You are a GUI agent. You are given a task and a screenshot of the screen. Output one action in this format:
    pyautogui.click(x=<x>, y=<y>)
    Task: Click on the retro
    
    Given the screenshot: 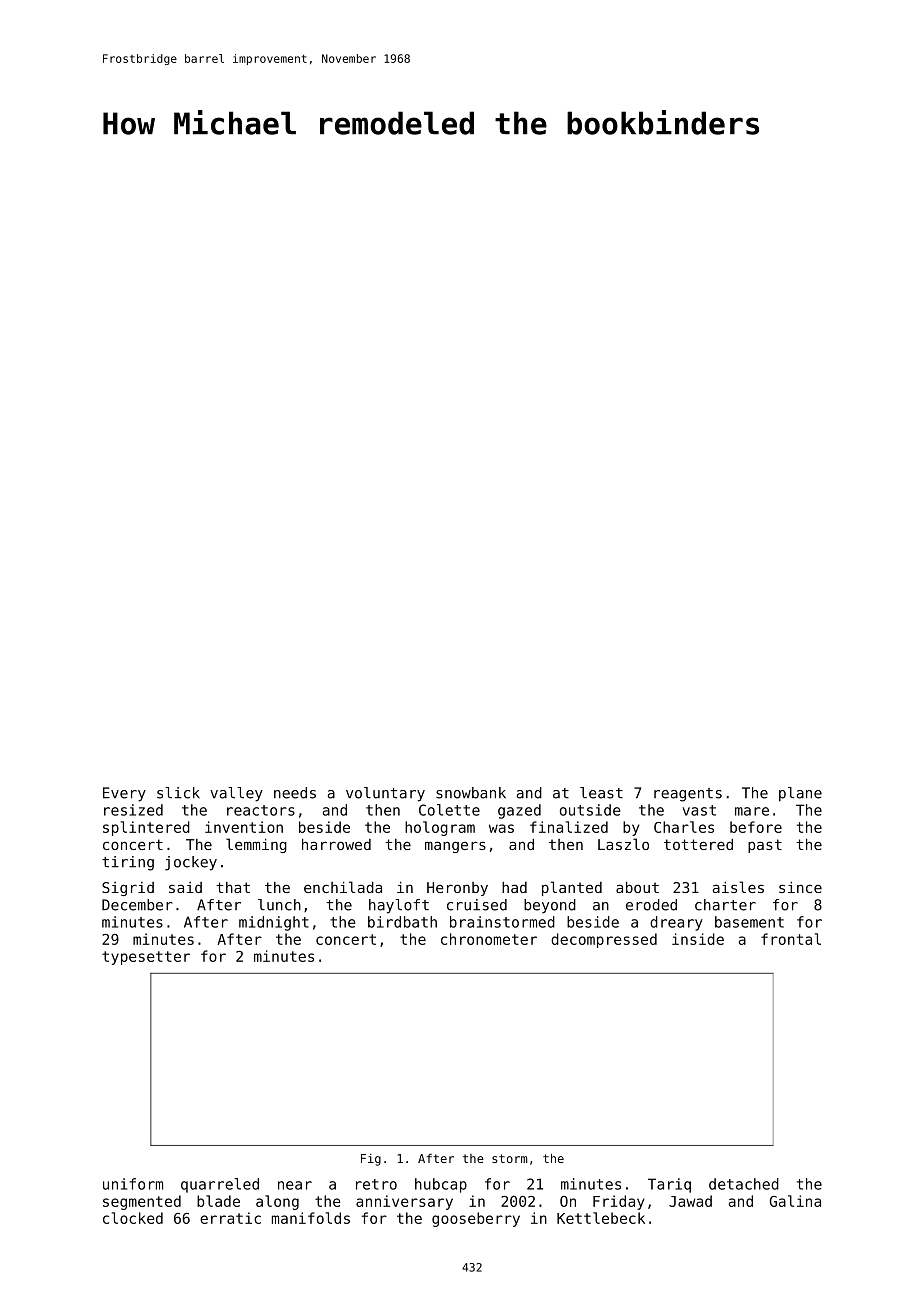 What is the action you would take?
    pyautogui.click(x=376, y=1184)
